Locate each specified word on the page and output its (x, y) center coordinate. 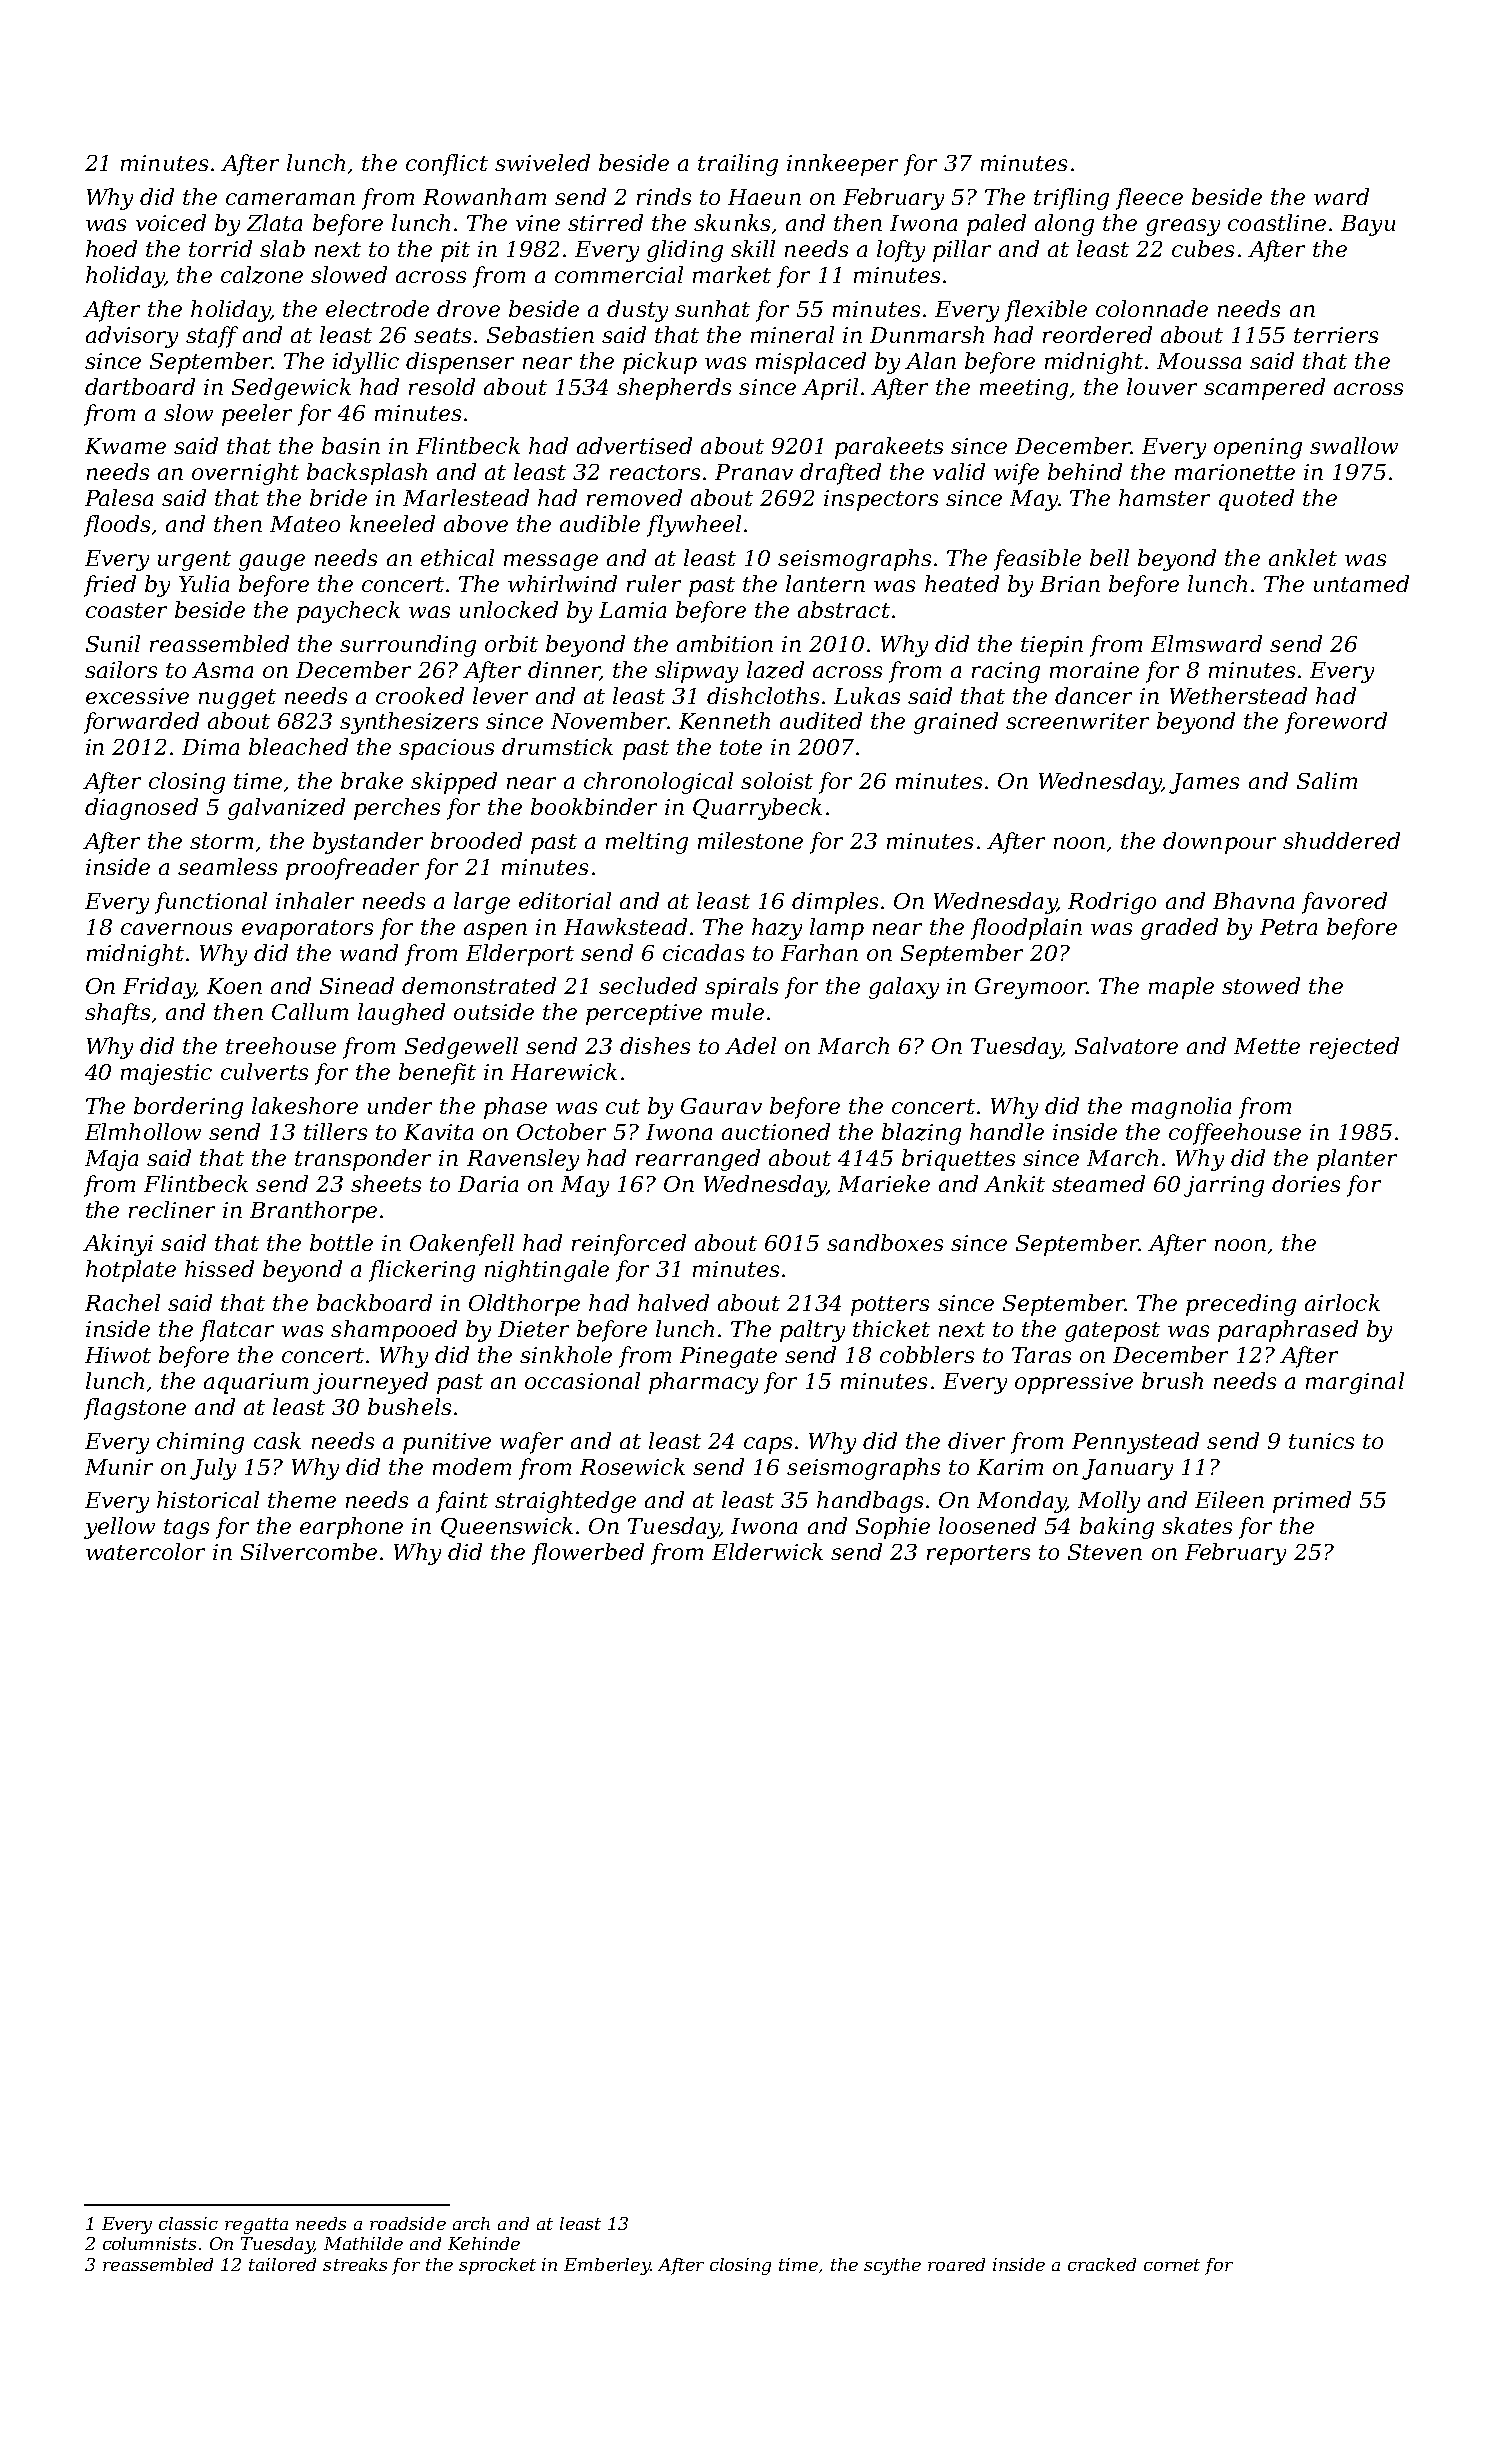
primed (1312, 1502)
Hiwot (118, 1355)
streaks (355, 2264)
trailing (738, 165)
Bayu (1368, 225)
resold (442, 386)
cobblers (927, 1354)
